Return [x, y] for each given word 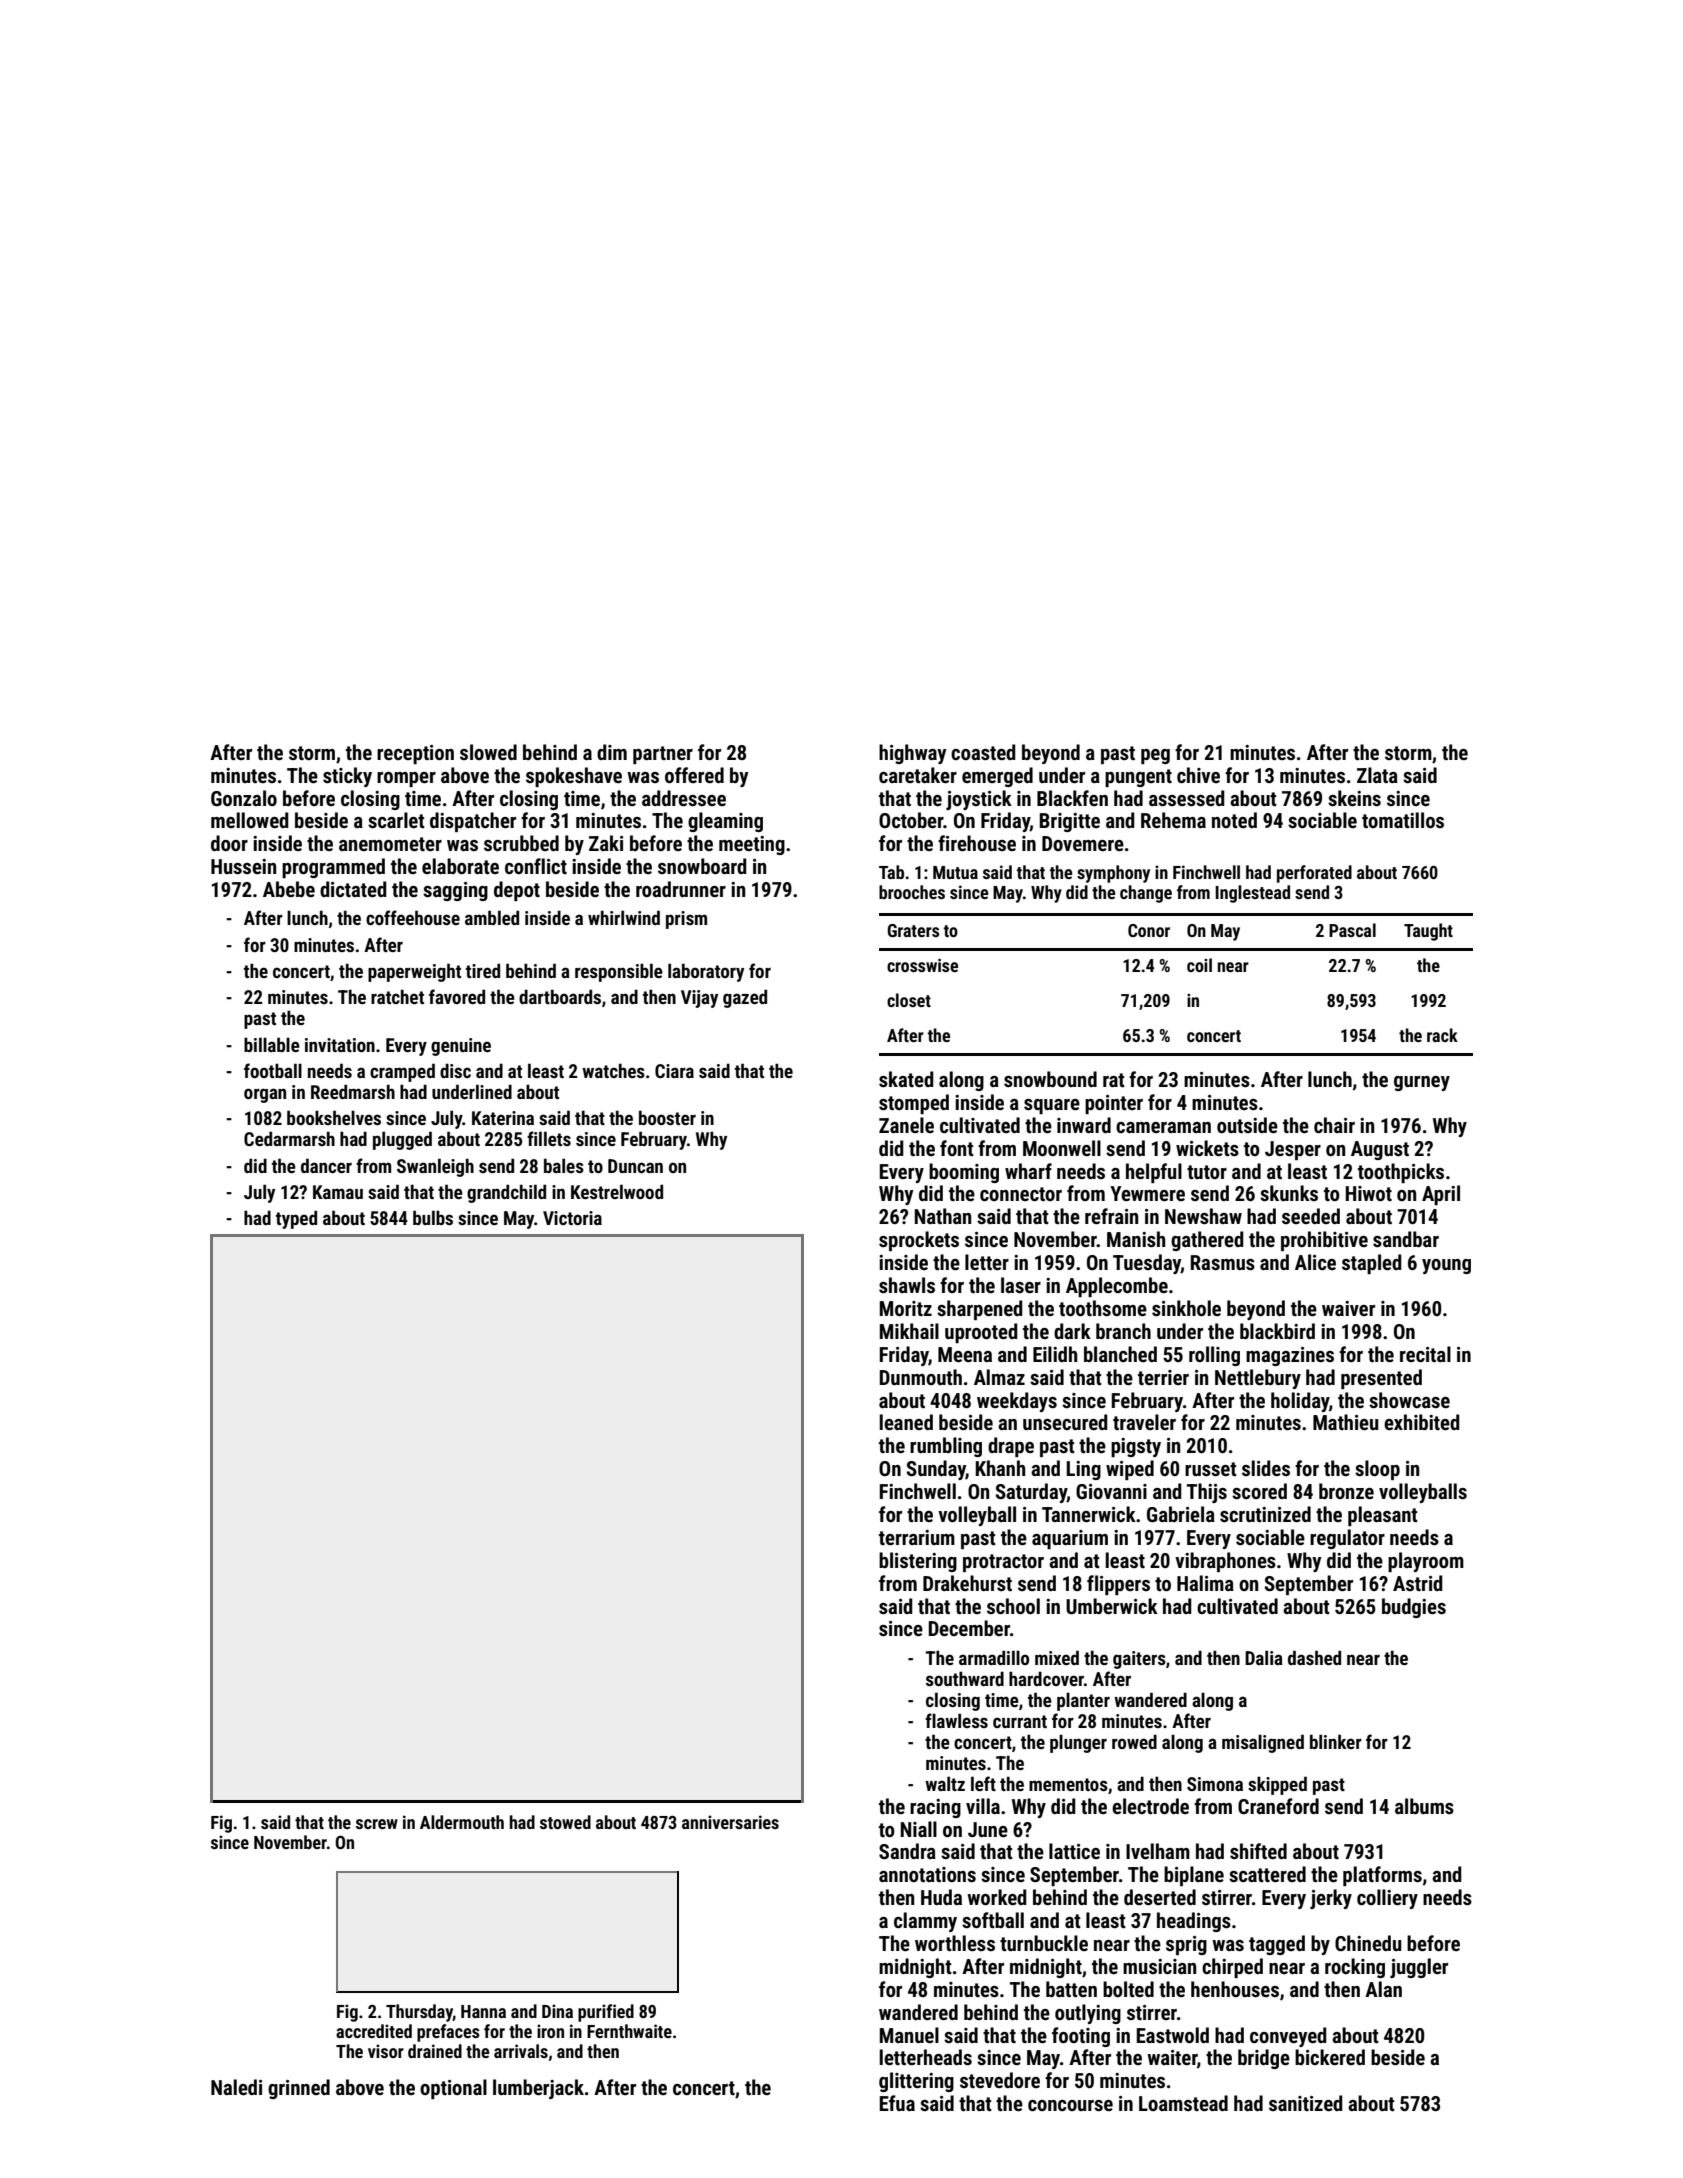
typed [296, 1219]
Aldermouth [462, 1822]
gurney [1422, 1083]
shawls [907, 1285]
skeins [1354, 798]
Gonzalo [244, 798]
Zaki [606, 843]
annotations [927, 1874]
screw [377, 1824]
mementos [1068, 1784]
